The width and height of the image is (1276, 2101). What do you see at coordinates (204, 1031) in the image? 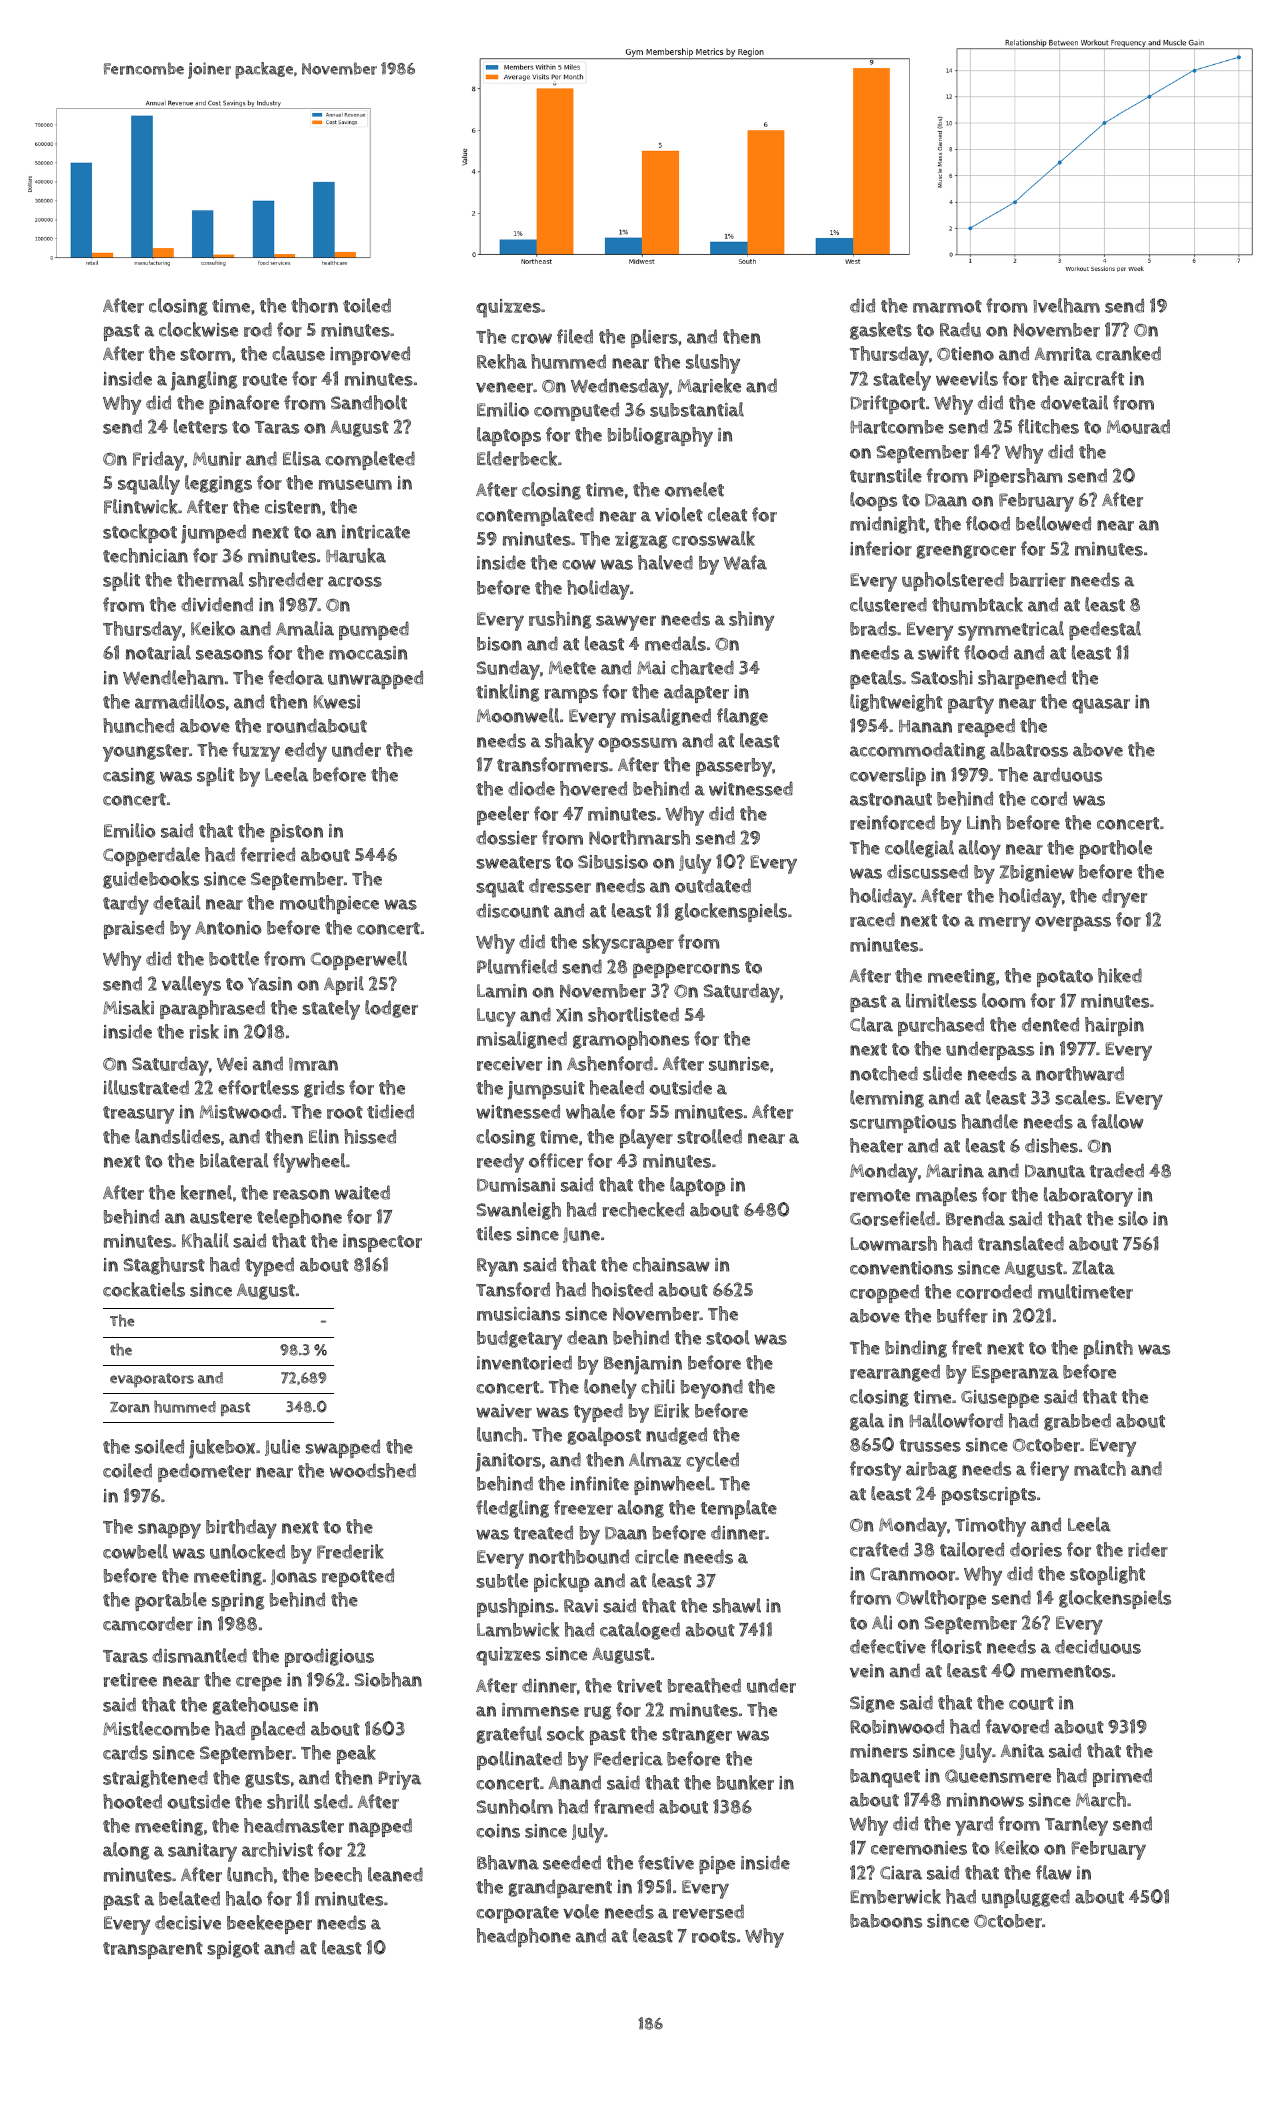
I see `risk` at bounding box center [204, 1031].
